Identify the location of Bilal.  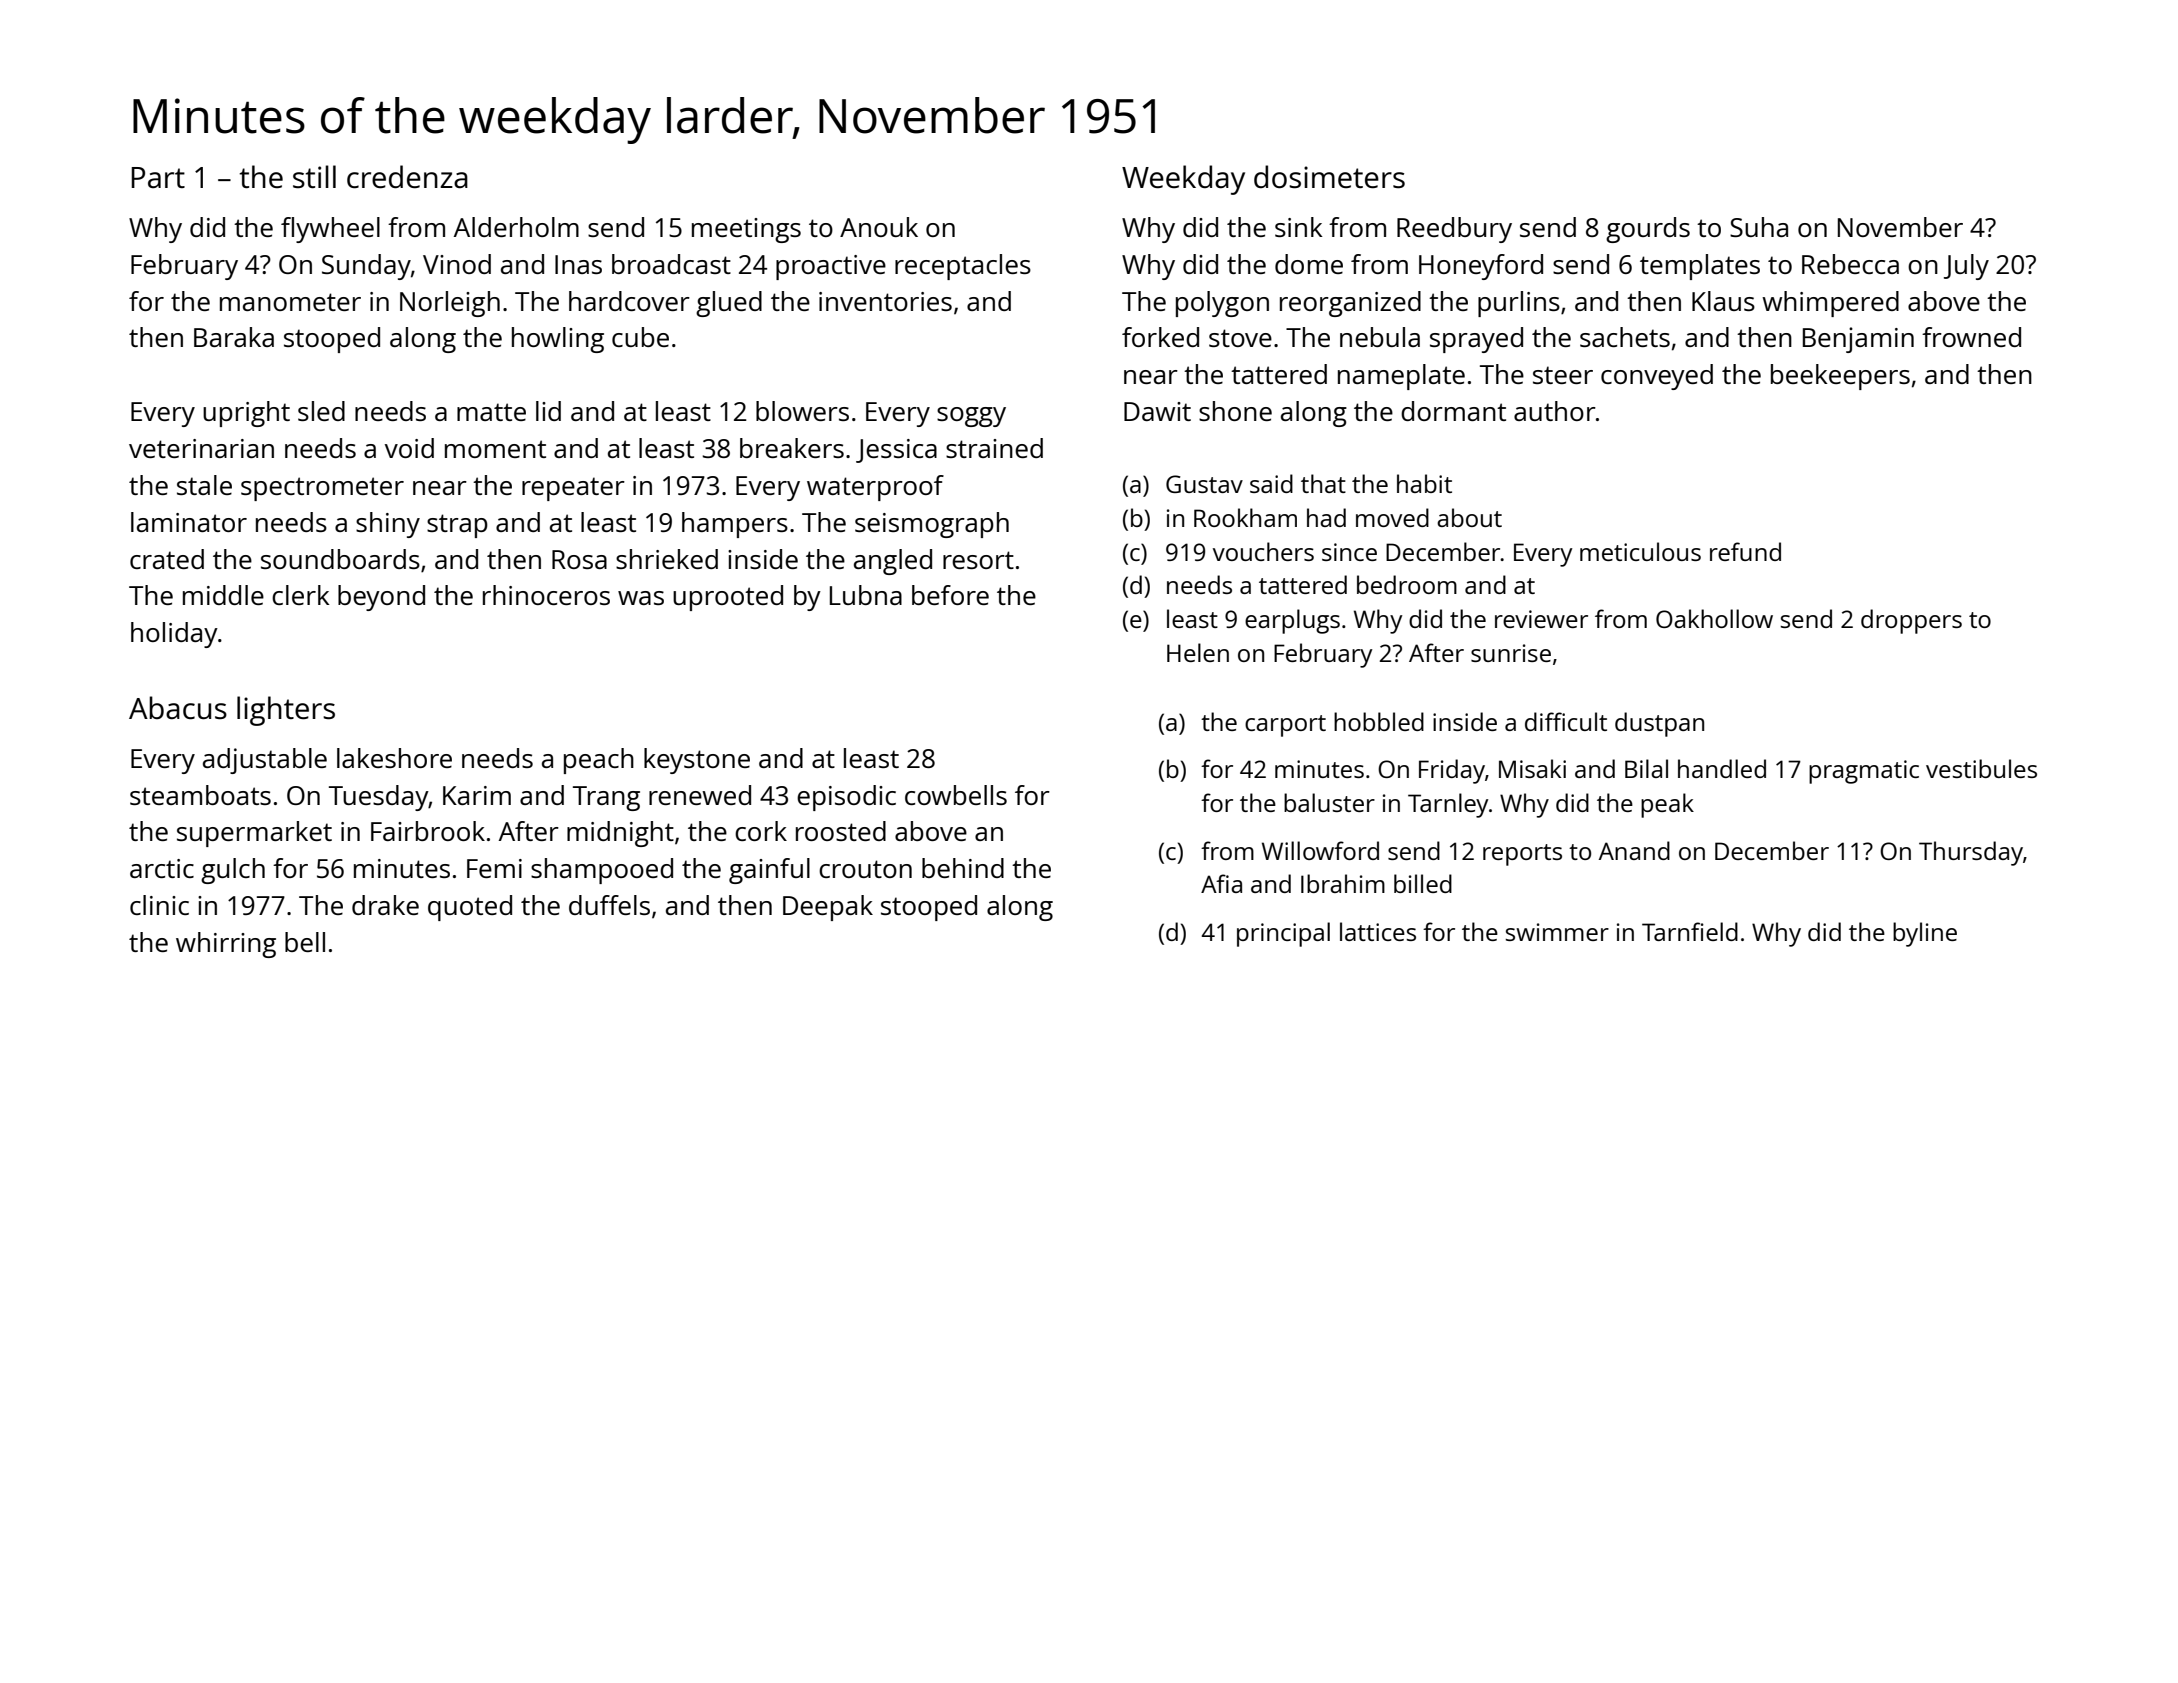
(1646, 768).
